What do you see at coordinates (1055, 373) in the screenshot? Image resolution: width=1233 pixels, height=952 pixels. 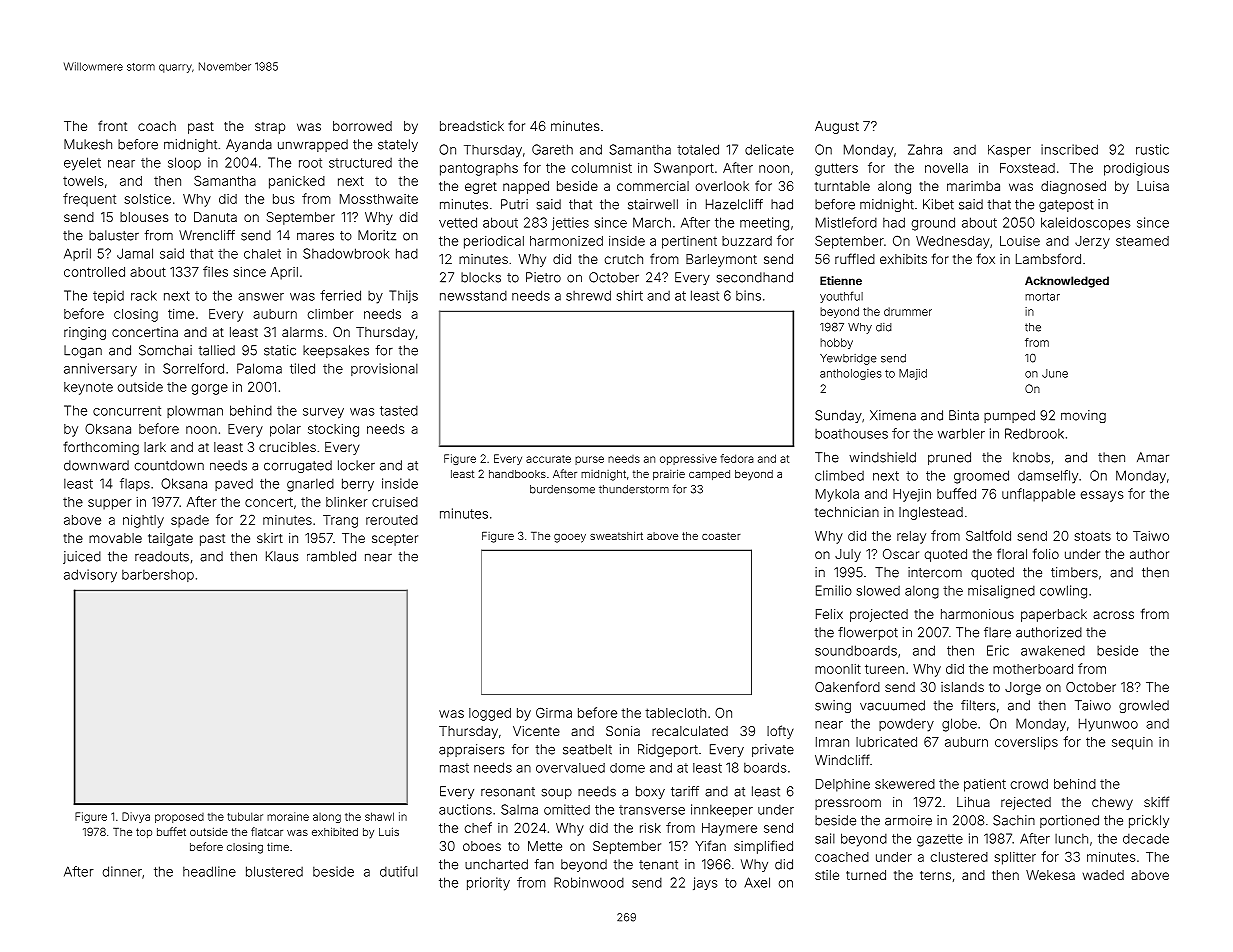 I see `June` at bounding box center [1055, 373].
